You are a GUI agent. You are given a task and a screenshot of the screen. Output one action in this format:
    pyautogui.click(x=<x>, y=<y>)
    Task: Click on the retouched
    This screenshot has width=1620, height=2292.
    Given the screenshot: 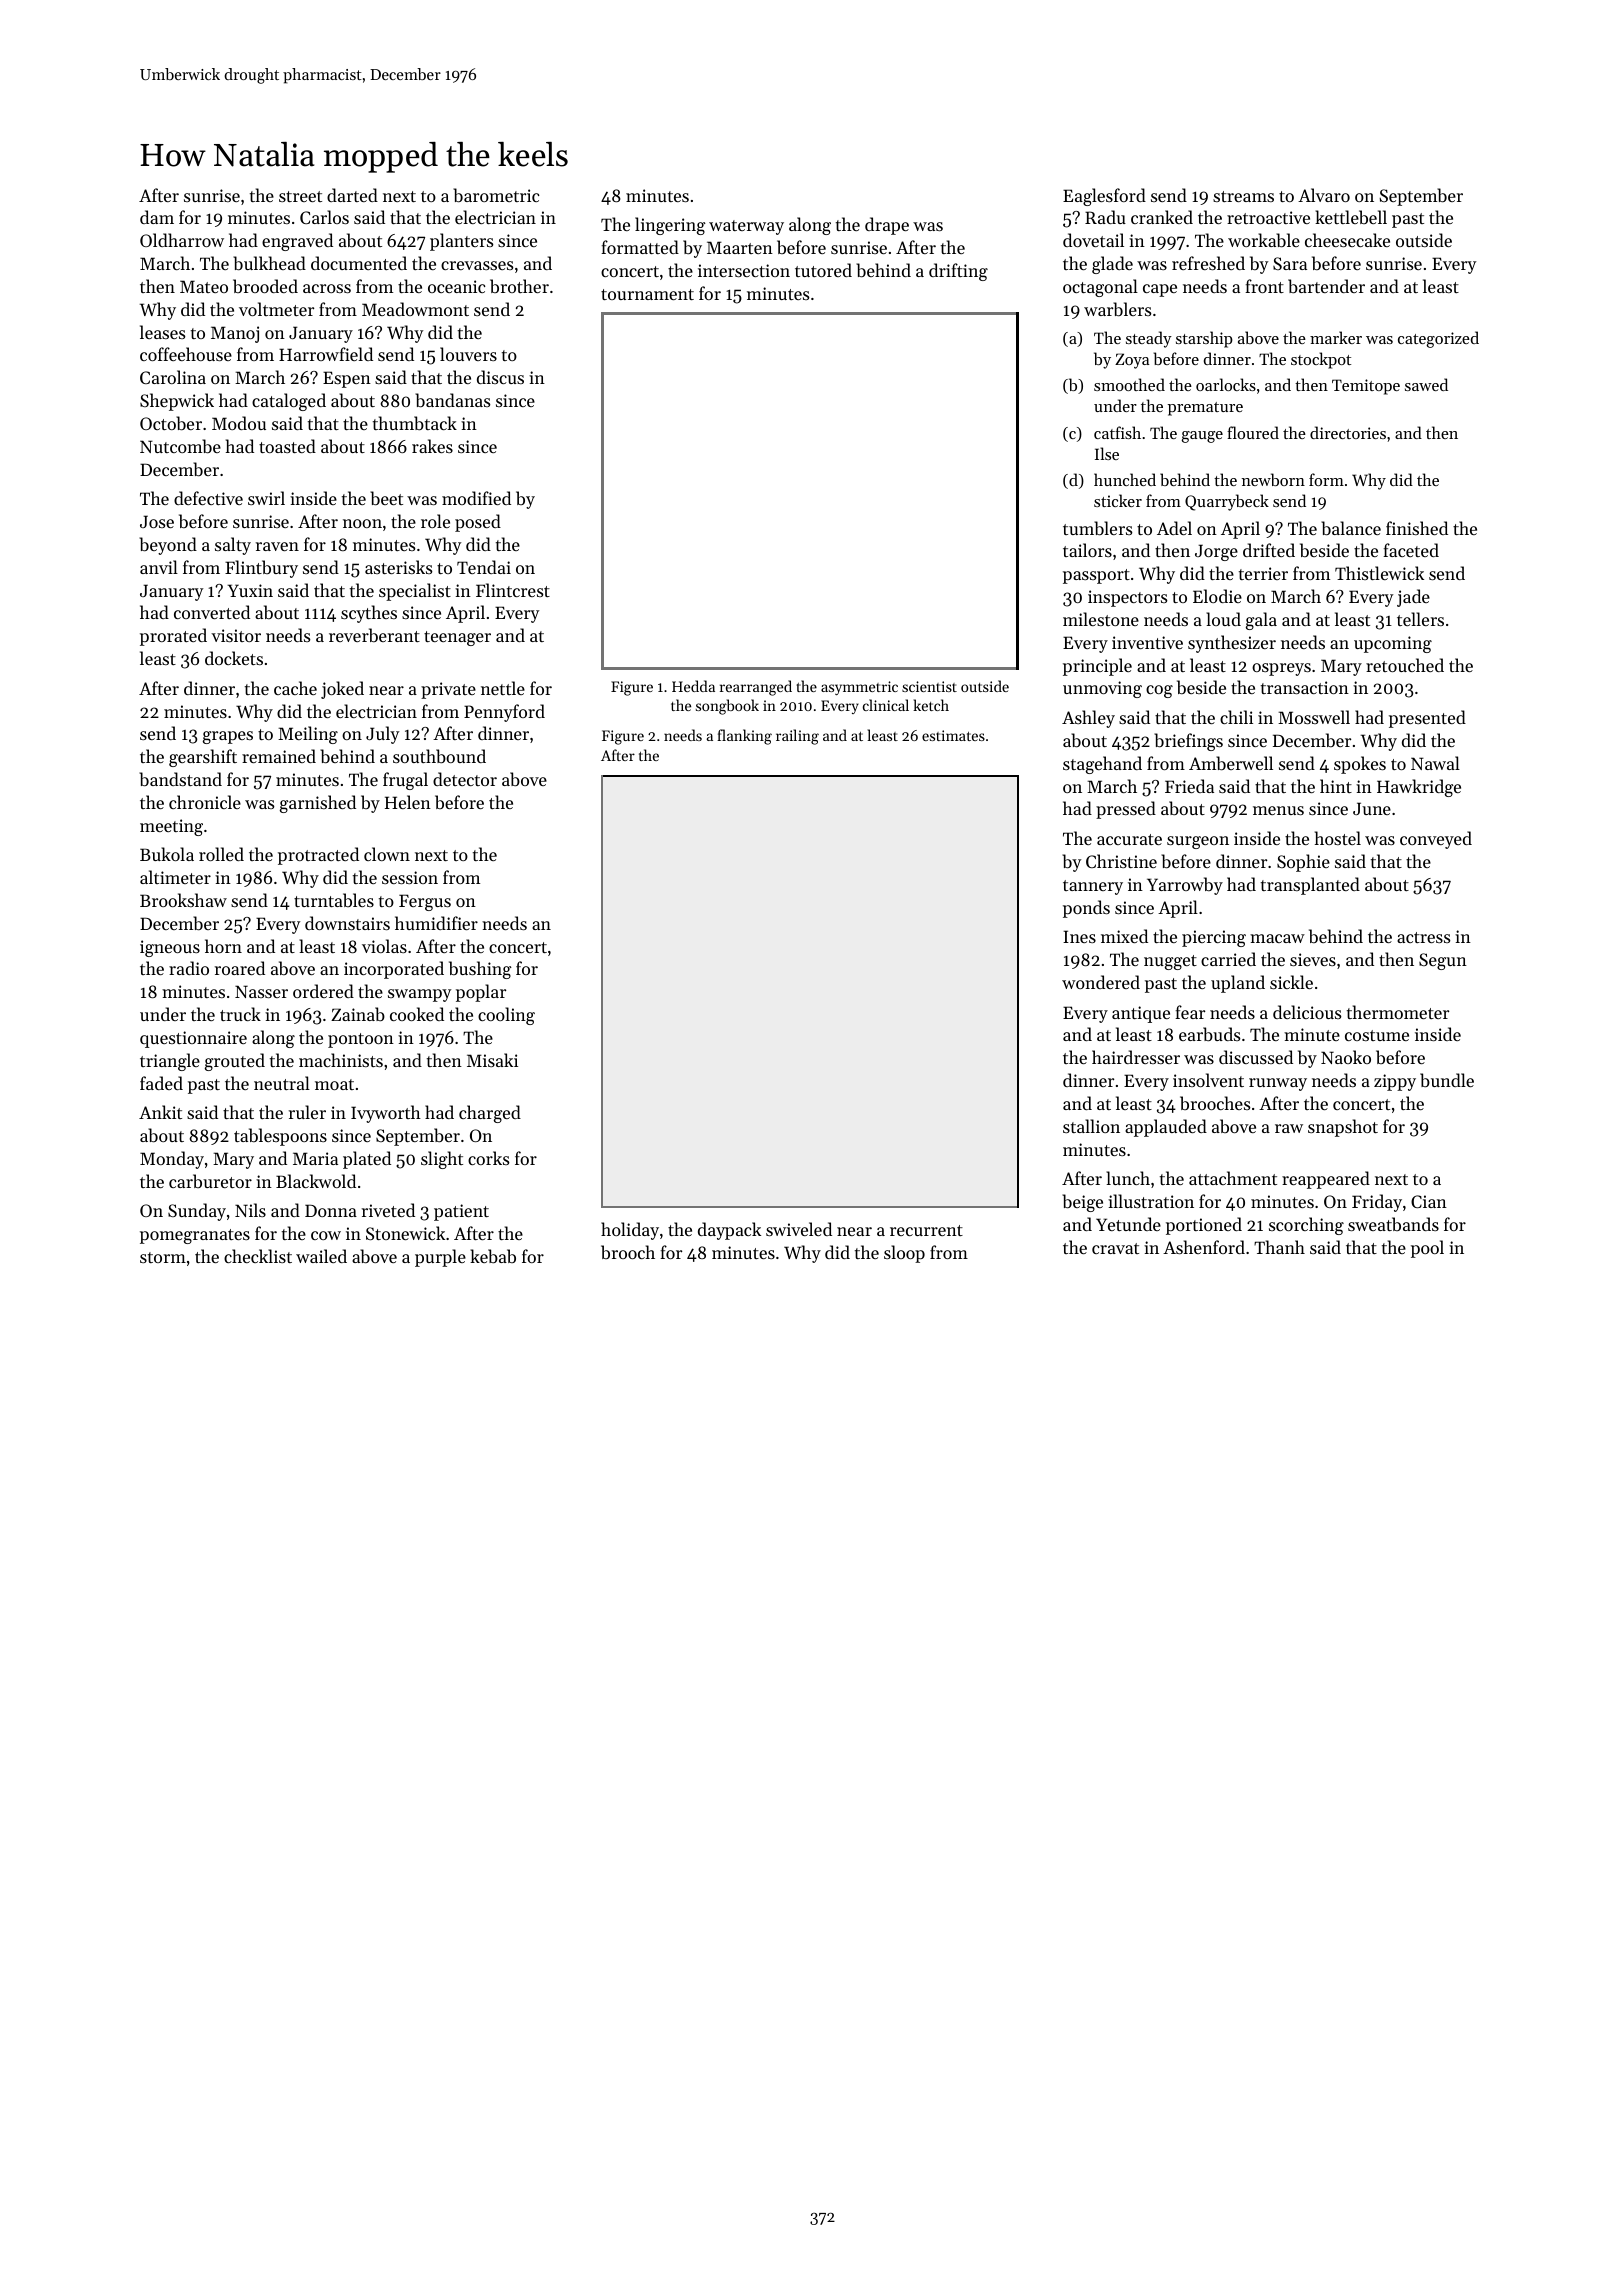 What is the action you would take?
    pyautogui.click(x=1405, y=665)
